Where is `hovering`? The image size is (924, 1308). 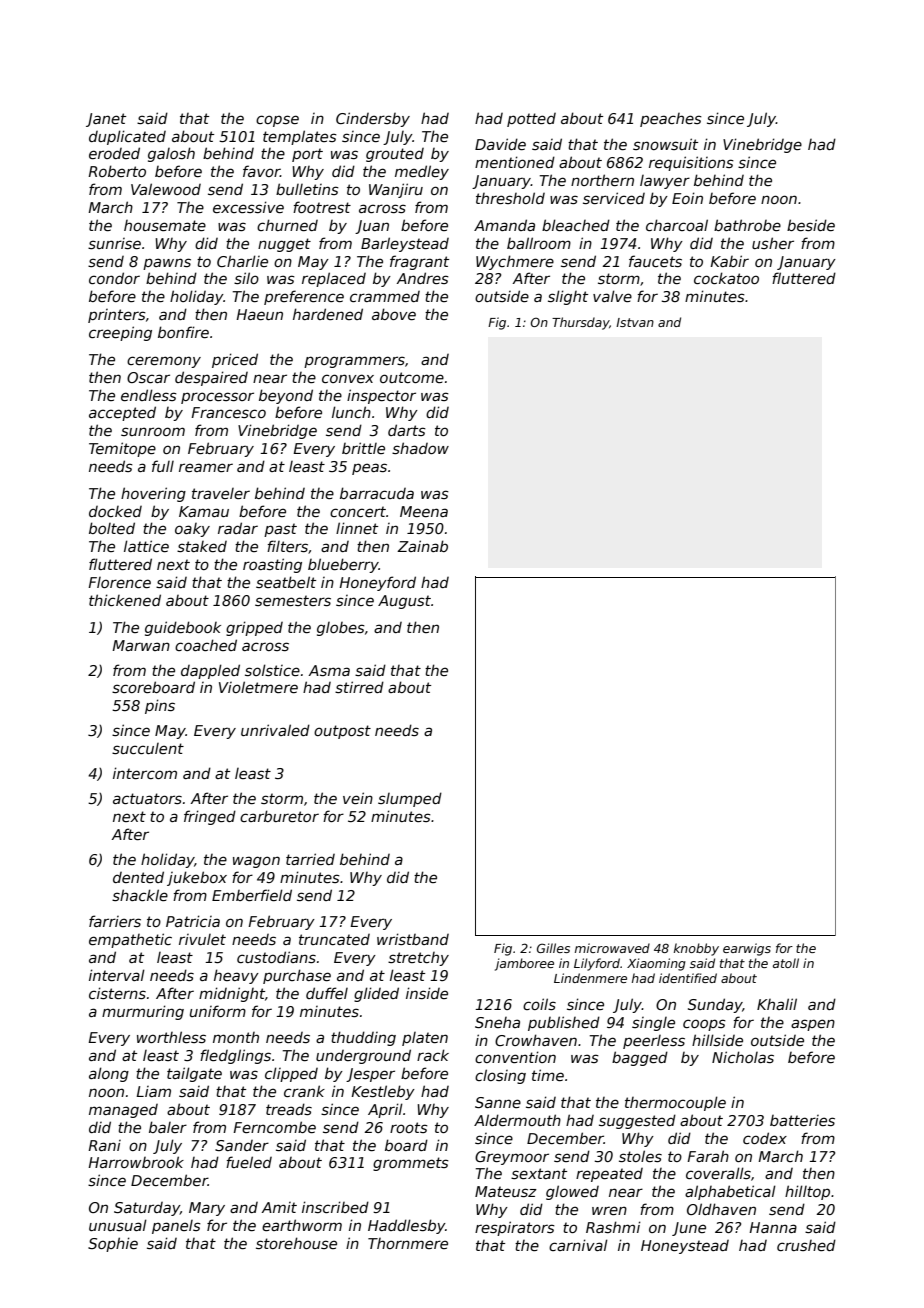
hovering is located at coordinates (153, 494).
